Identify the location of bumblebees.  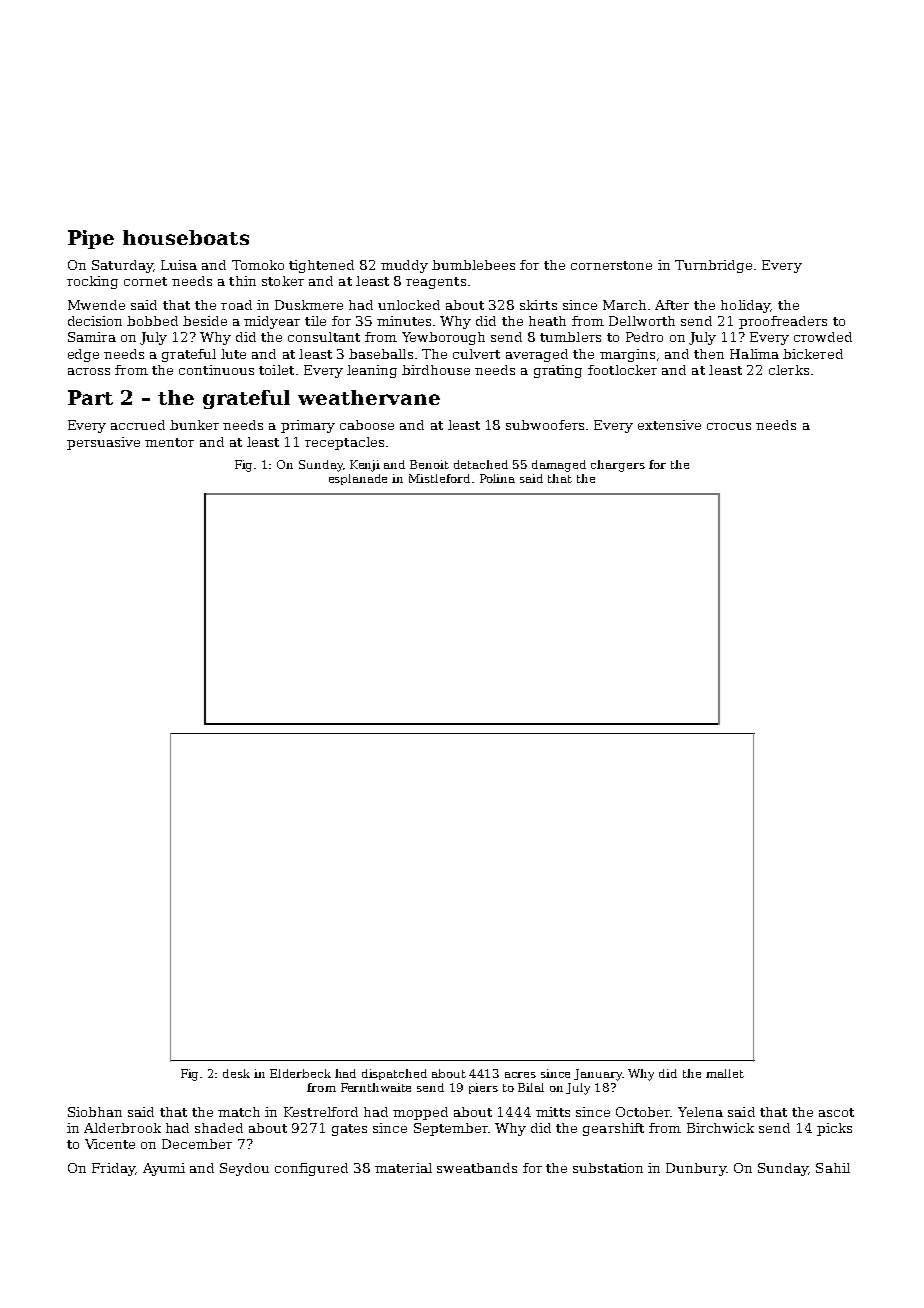
(473, 265).
